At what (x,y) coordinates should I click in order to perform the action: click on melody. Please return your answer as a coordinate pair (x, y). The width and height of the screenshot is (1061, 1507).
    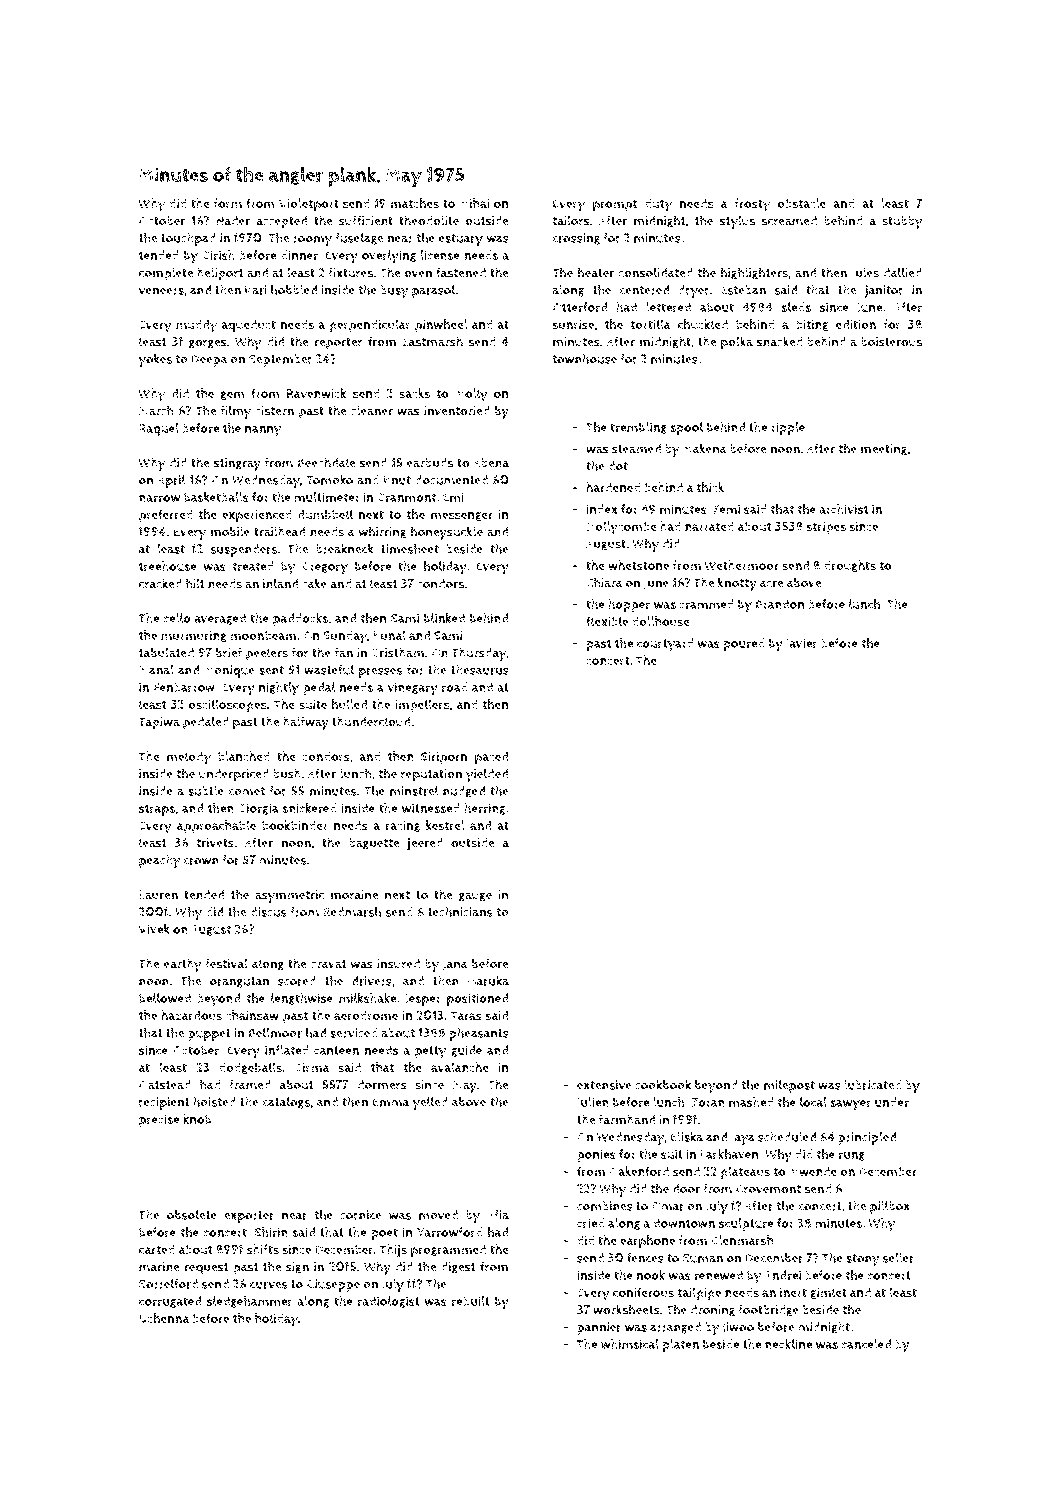
    Looking at the image, I should click on (189, 758).
